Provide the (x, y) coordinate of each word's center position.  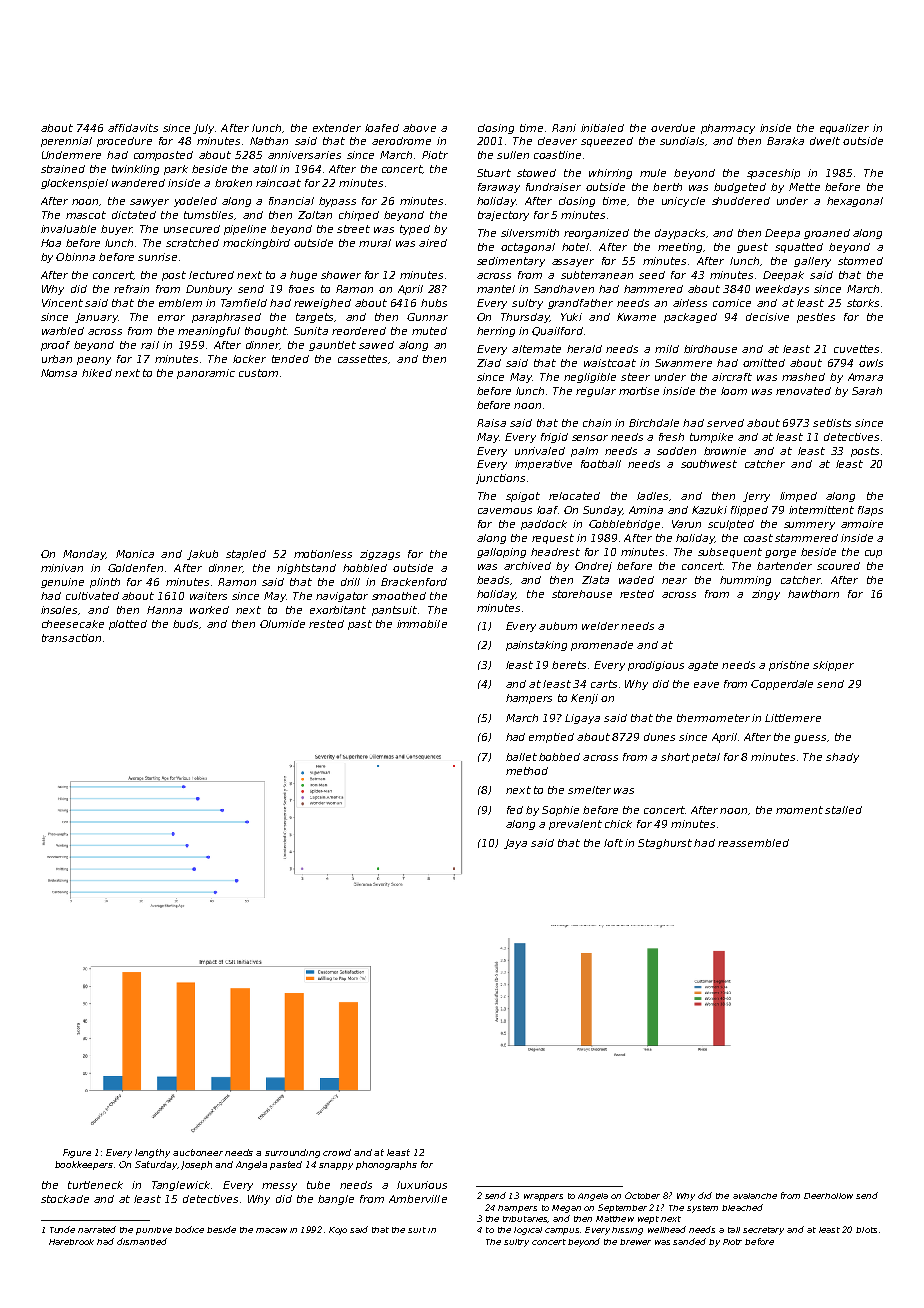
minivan (62, 568)
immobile (422, 624)
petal (706, 758)
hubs (434, 303)
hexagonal (855, 202)
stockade (65, 1199)
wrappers (543, 1197)
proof (55, 346)
